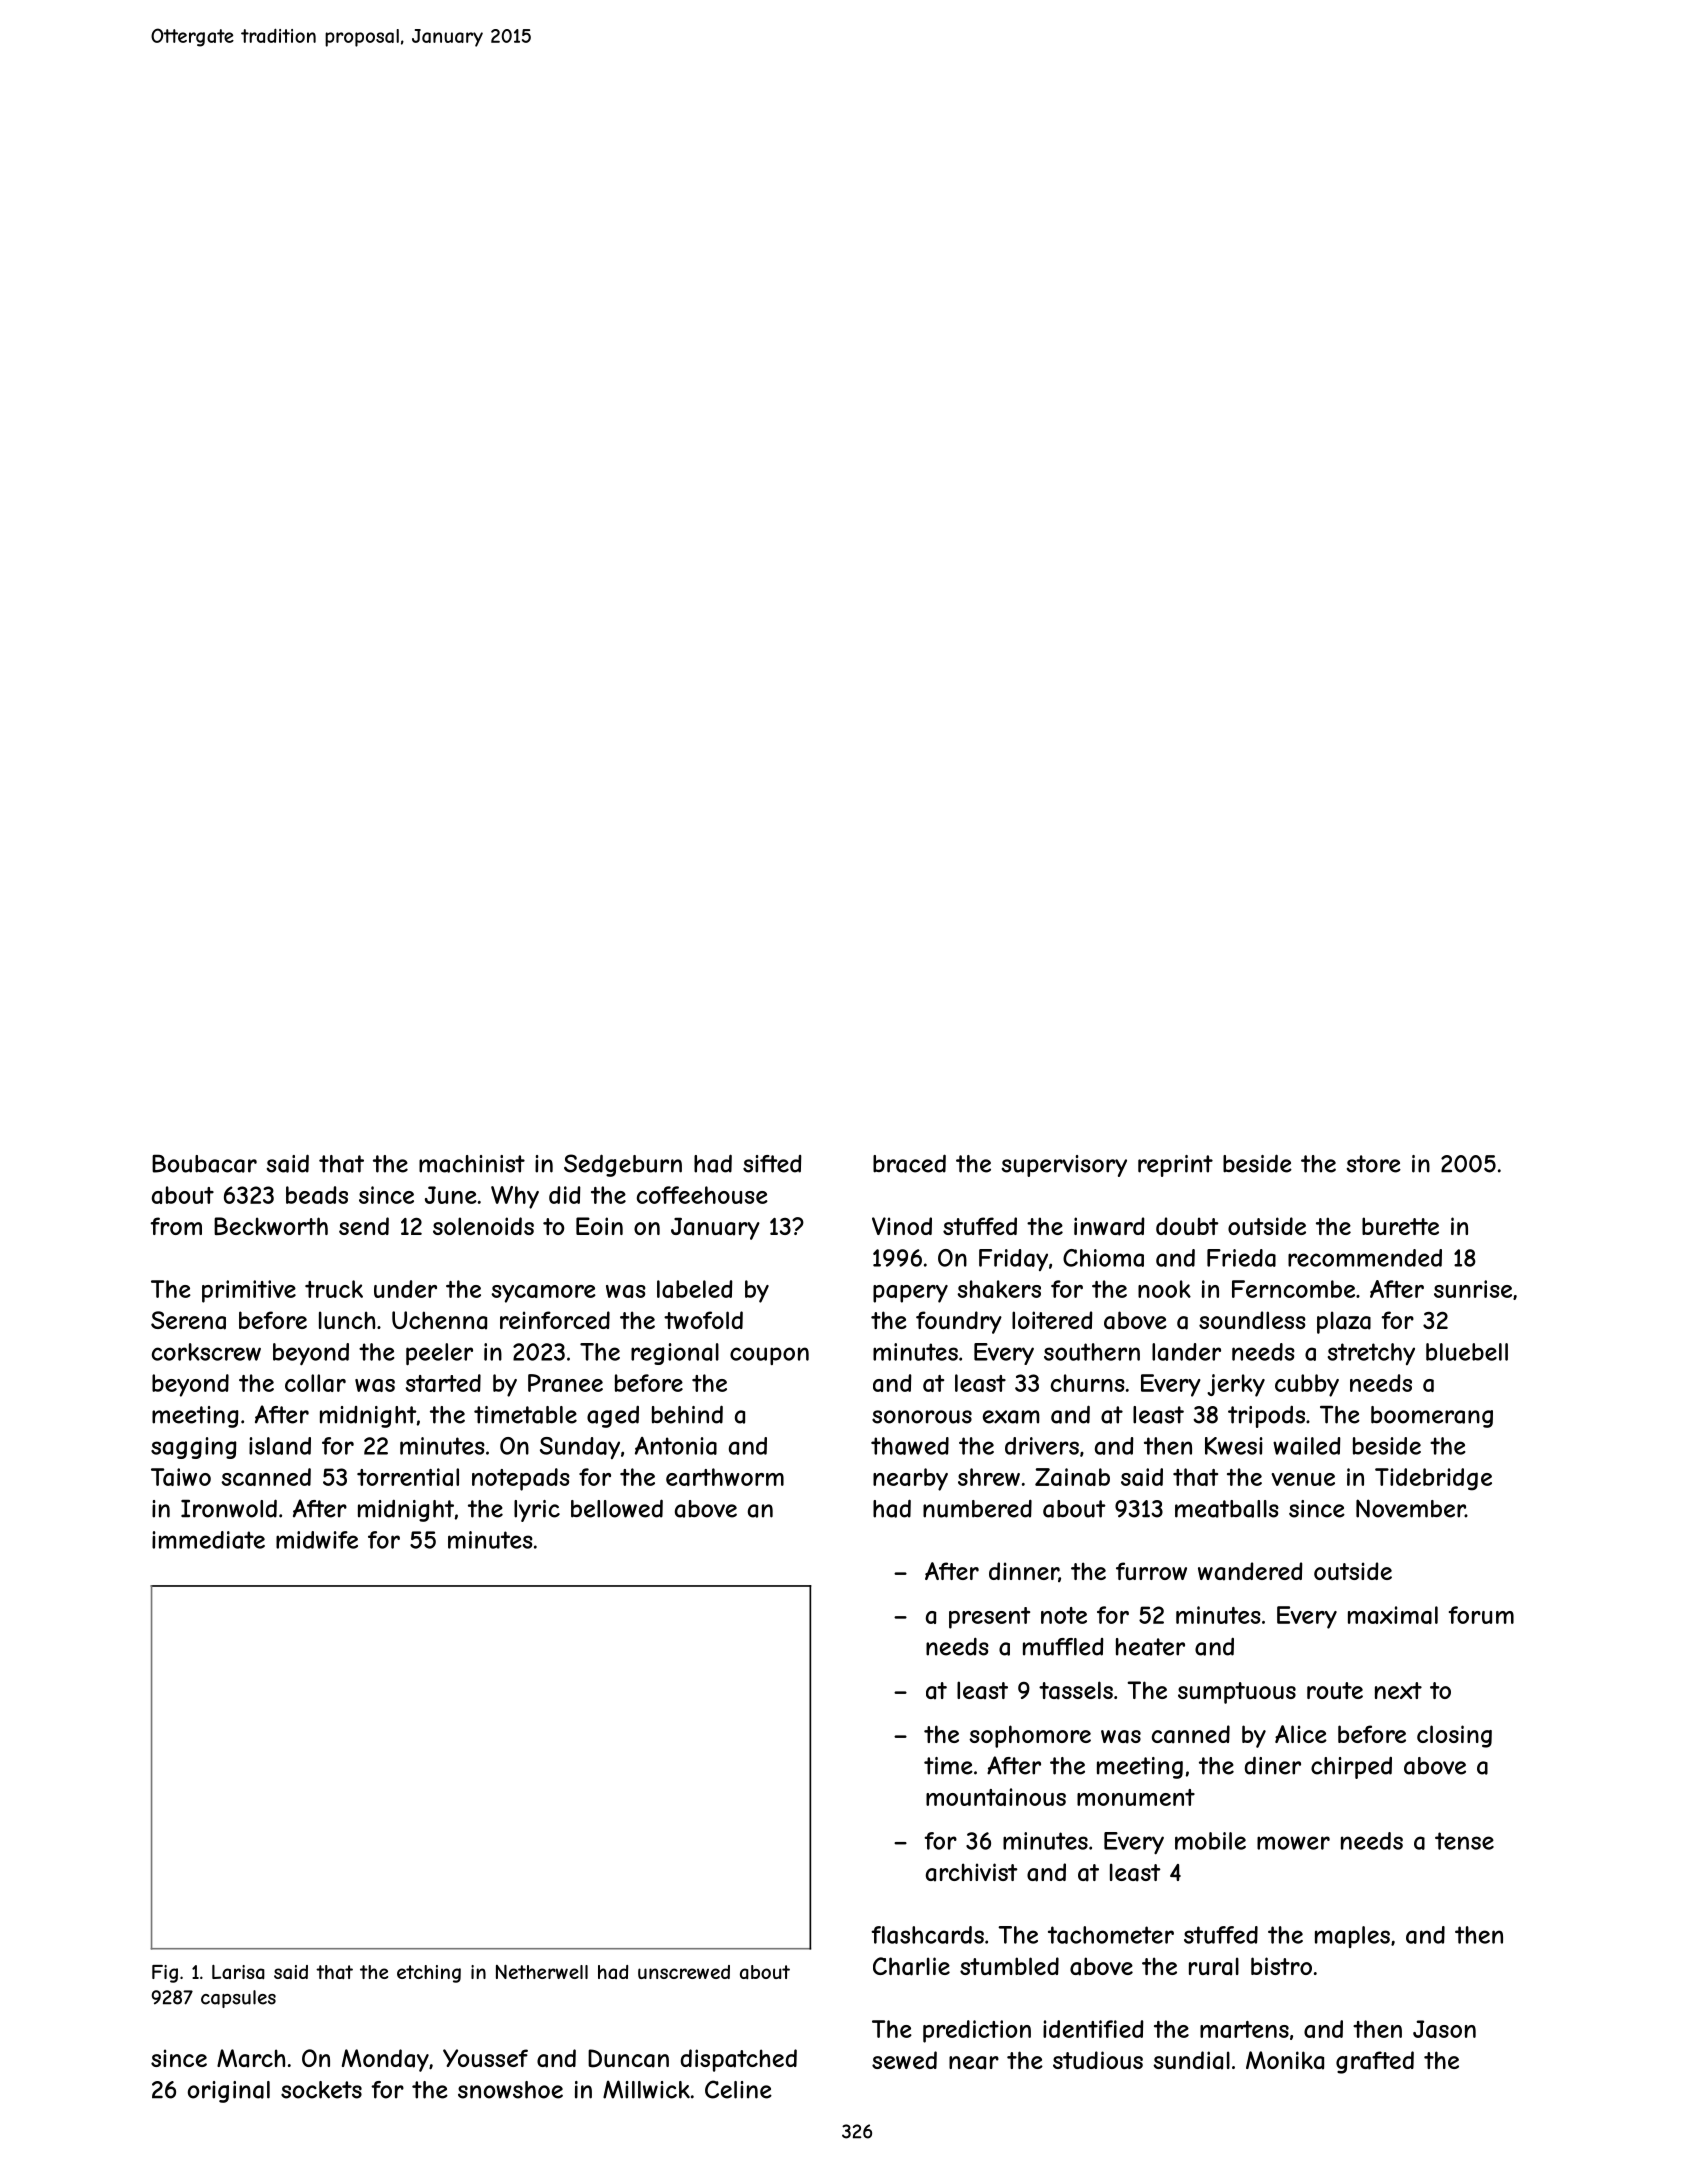 The width and height of the image is (1683, 2178). I want to click on Tidebridge, so click(1433, 1479).
